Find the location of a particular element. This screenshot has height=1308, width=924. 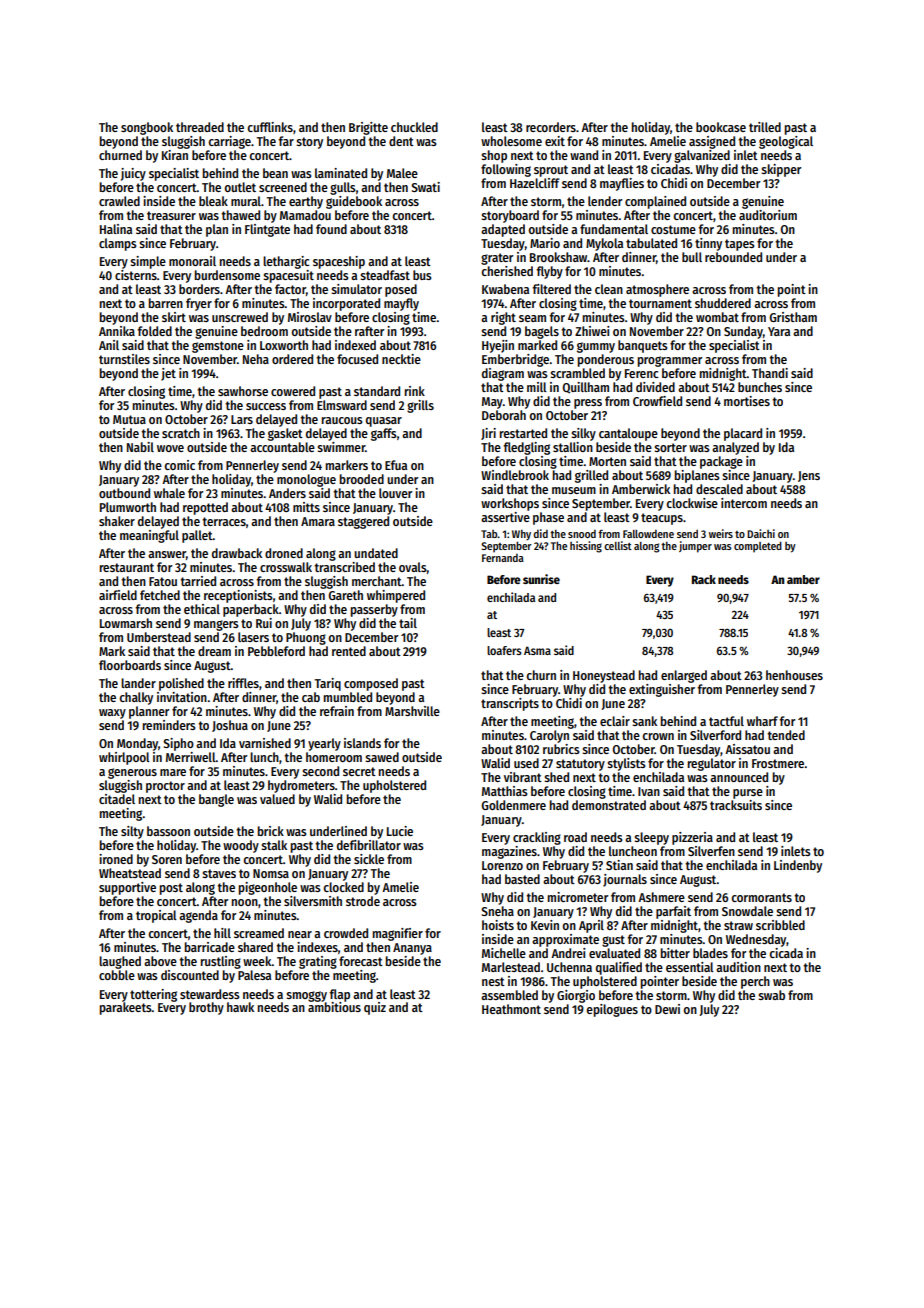

treasurer is located at coordinates (171, 215).
